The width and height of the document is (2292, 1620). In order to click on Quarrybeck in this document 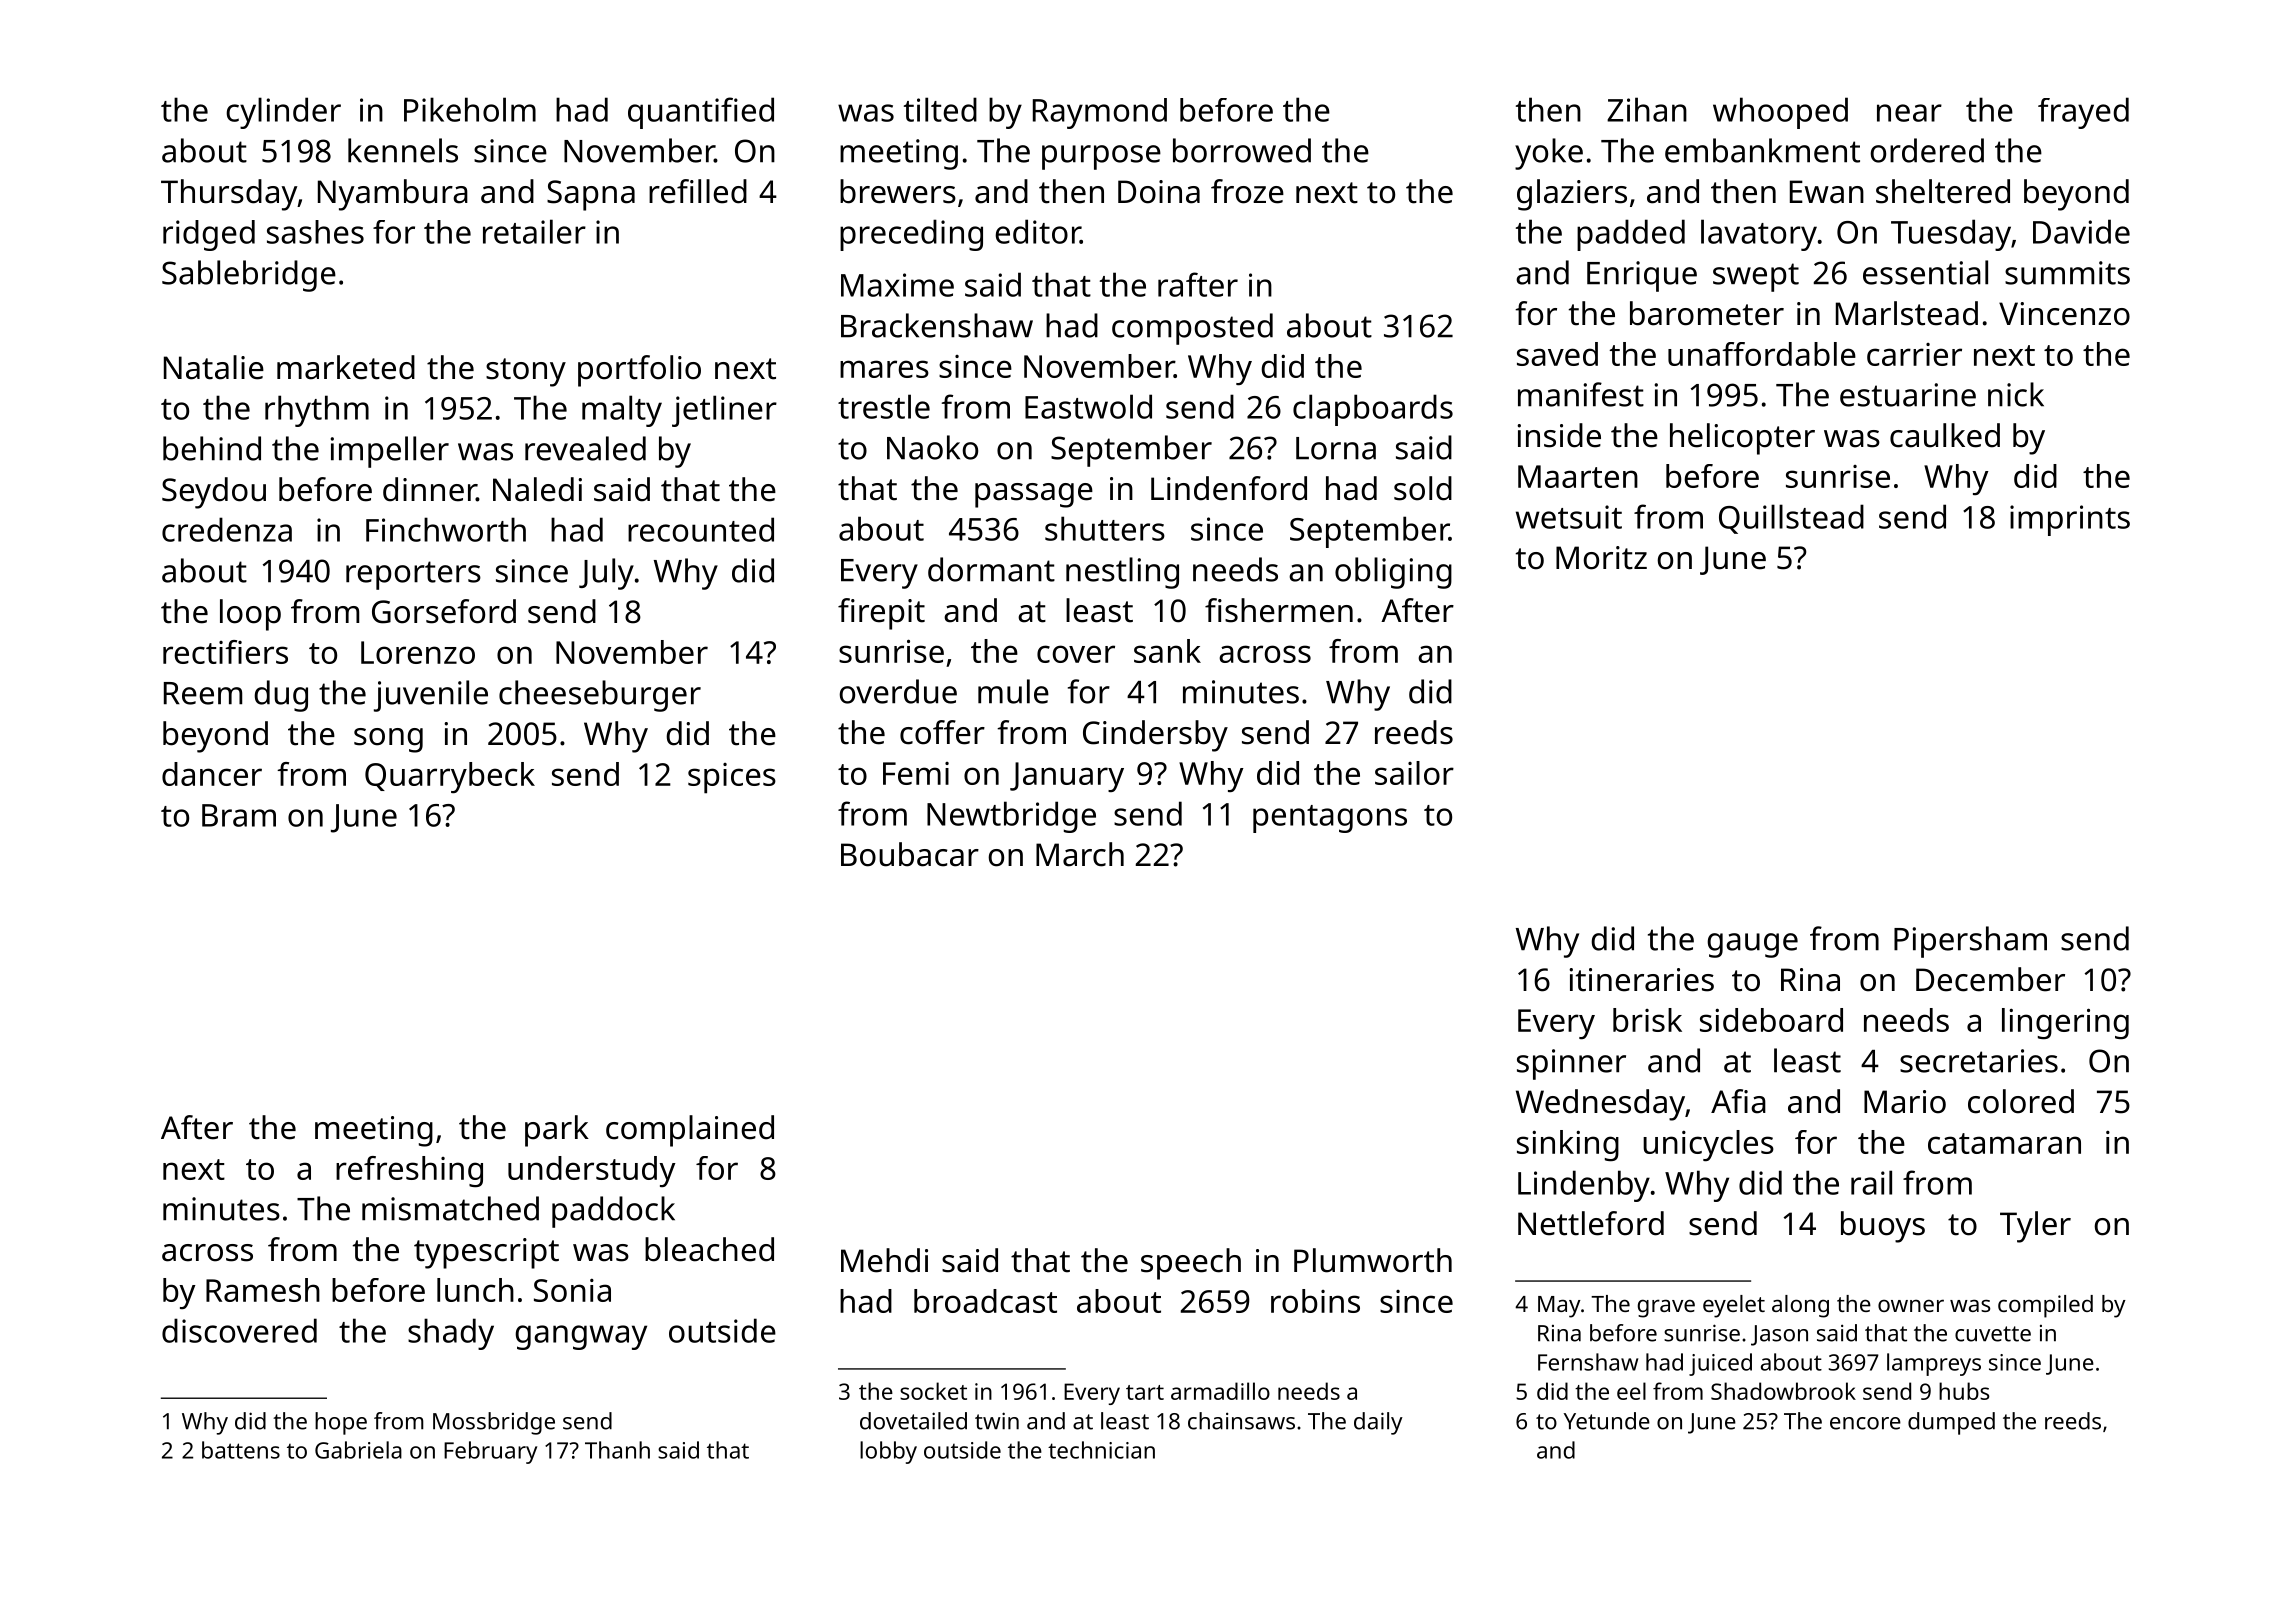, I will do `click(450, 777)`.
